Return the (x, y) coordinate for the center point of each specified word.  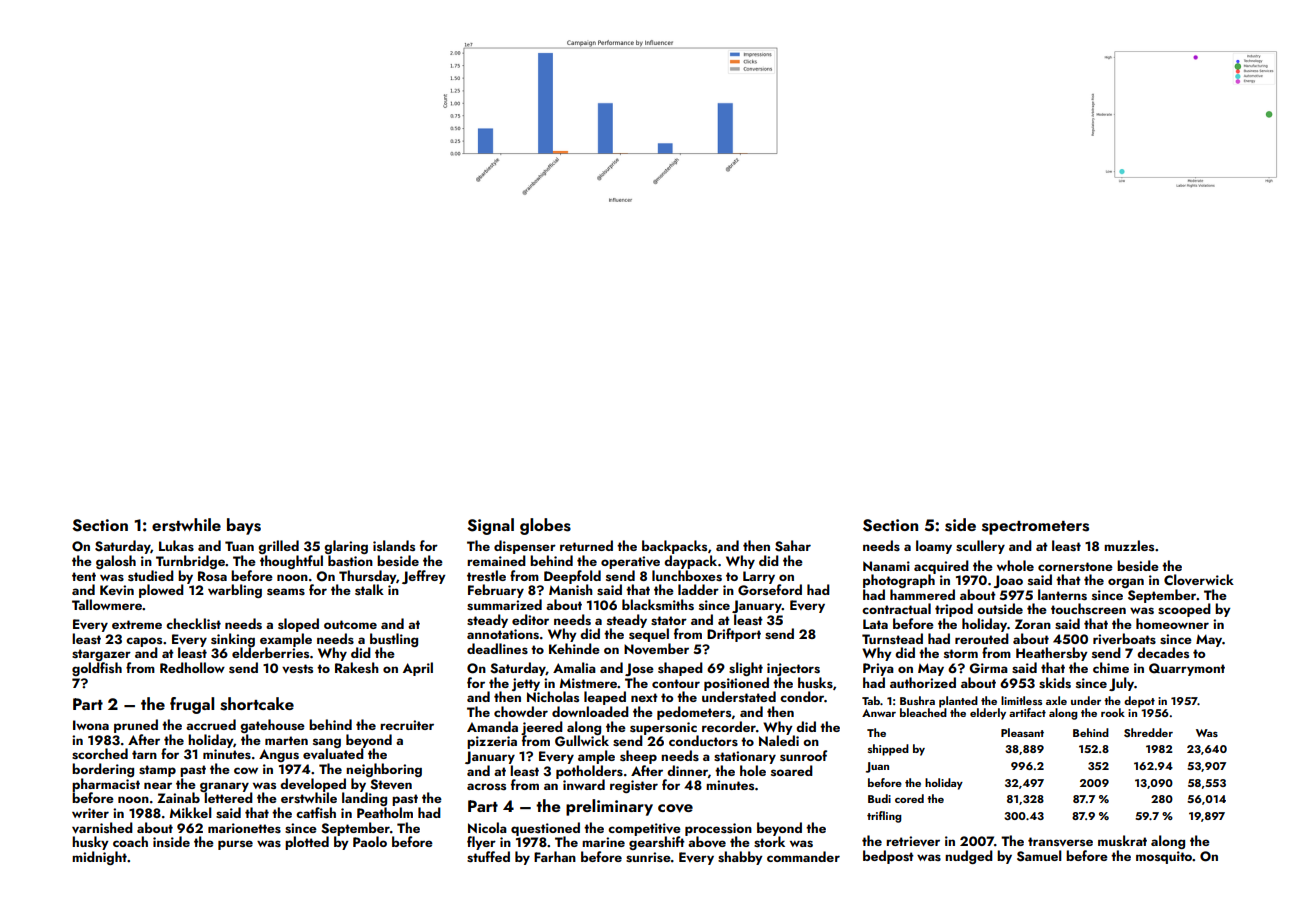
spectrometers (1035, 528)
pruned (136, 726)
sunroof (803, 755)
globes (545, 526)
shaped (680, 669)
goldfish (97, 669)
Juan (877, 767)
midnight (99, 858)
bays (244, 526)
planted (958, 701)
